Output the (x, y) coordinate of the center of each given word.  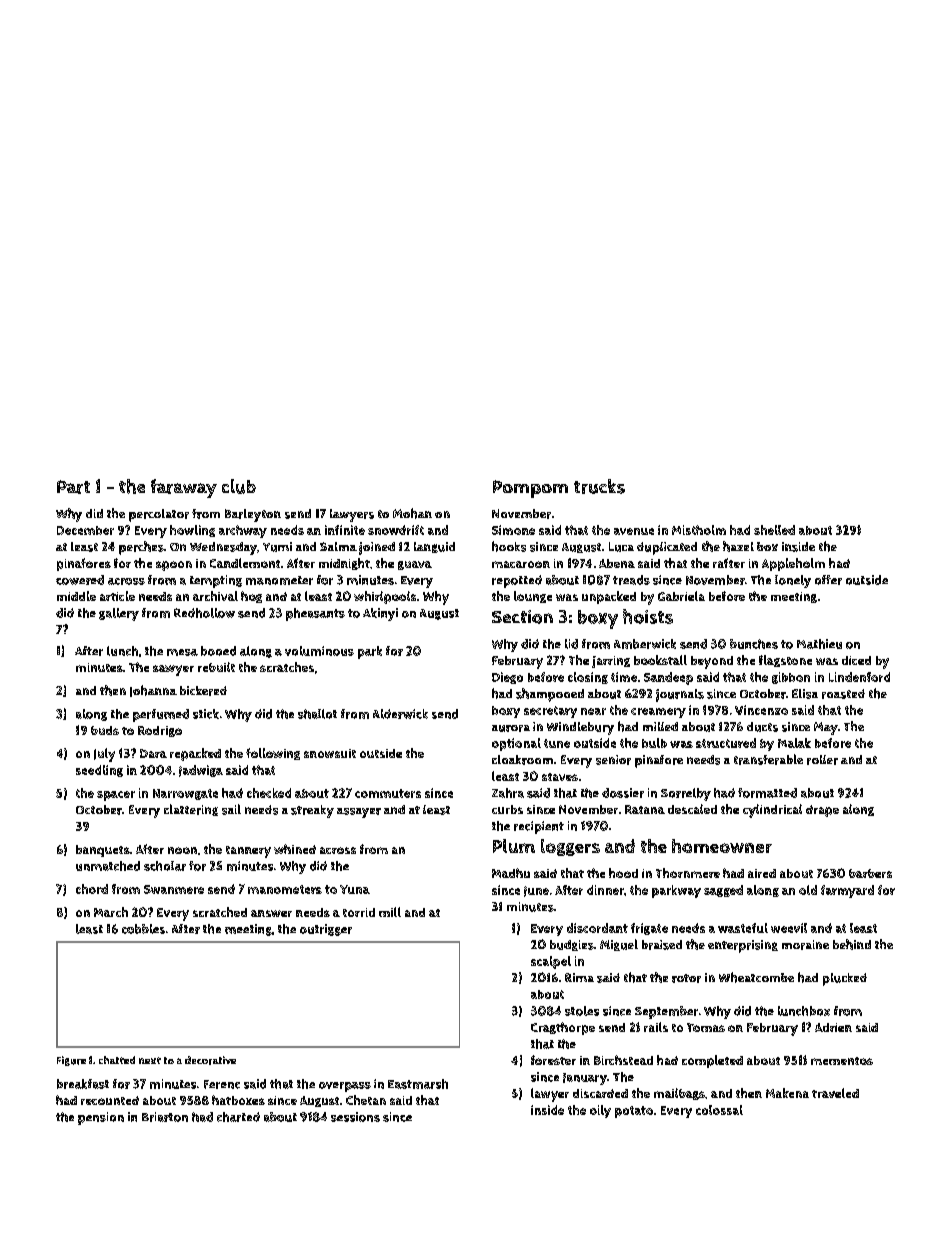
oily (600, 1111)
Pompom (530, 489)
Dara (153, 753)
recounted (110, 1100)
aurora (511, 728)
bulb (654, 743)
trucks (599, 486)
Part (73, 487)
